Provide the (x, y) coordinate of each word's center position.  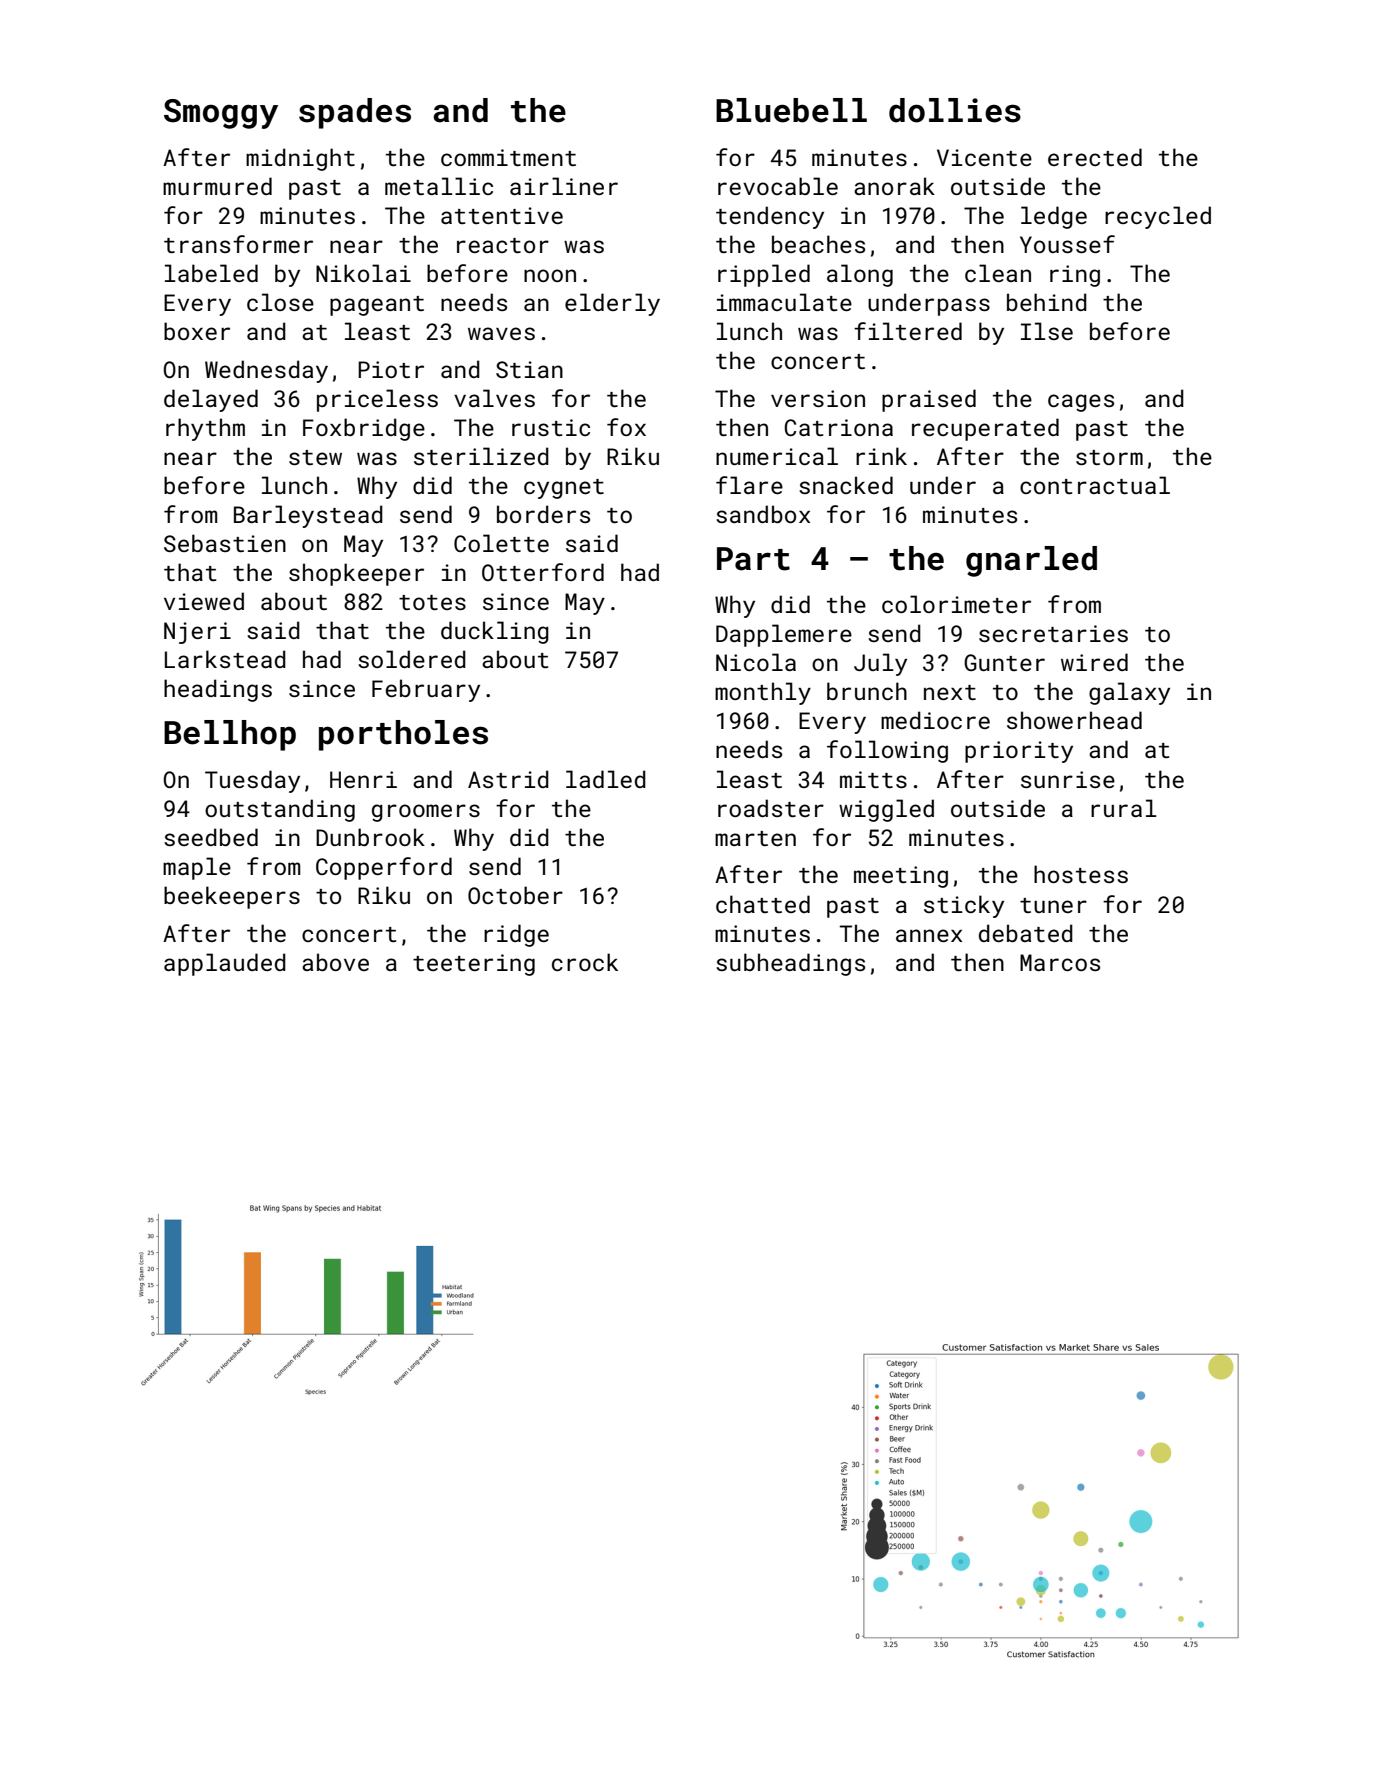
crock (585, 962)
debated (1026, 933)
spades (355, 113)
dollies (955, 110)
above (335, 962)
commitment (508, 157)
